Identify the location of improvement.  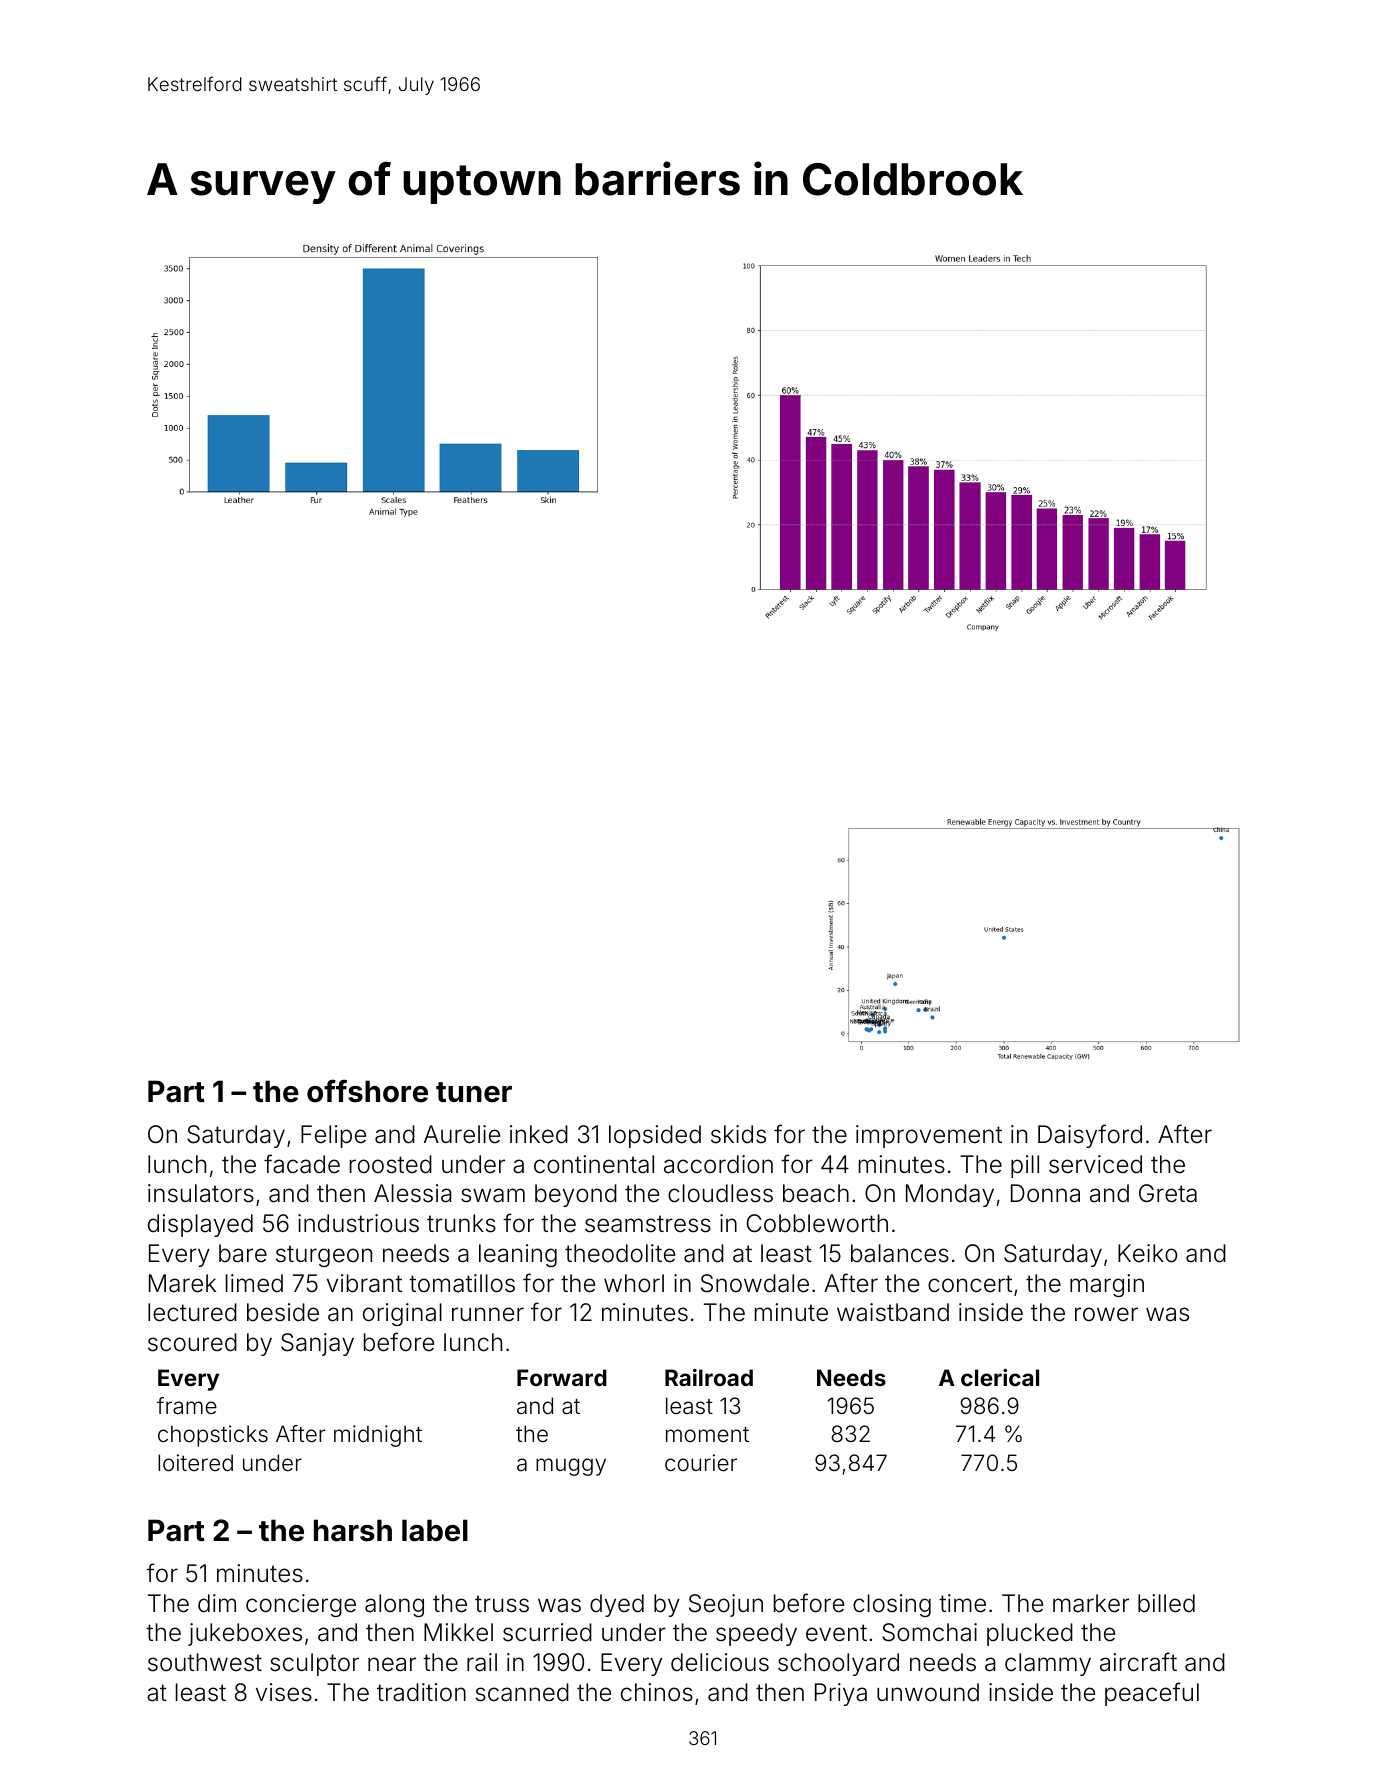
(929, 1136).
